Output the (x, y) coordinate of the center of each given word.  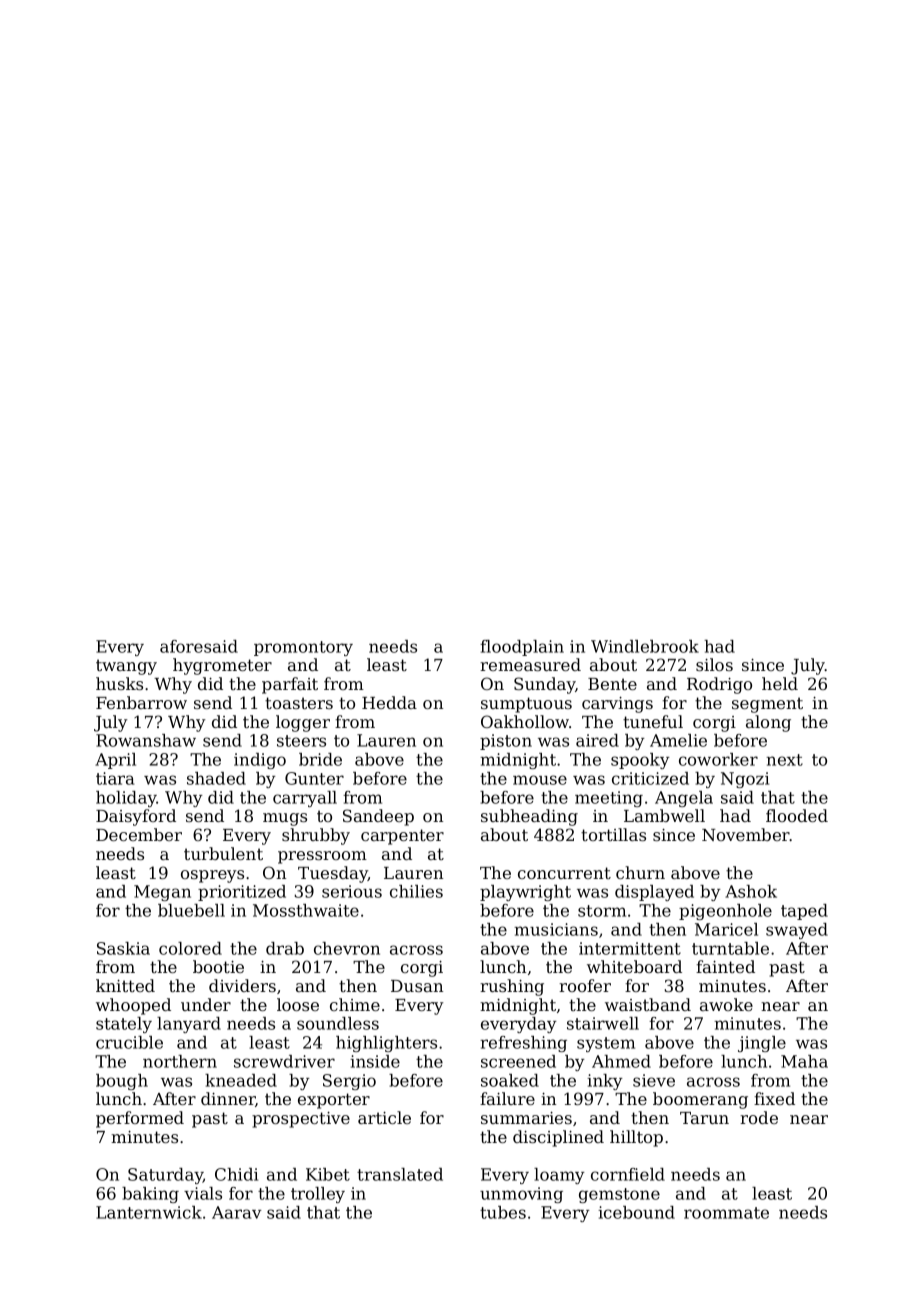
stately (124, 1025)
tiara (115, 778)
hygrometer (222, 666)
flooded (797, 815)
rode (759, 1117)
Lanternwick (149, 1212)
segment (767, 705)
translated (400, 1174)
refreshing (523, 1044)
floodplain (522, 648)
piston (506, 742)
